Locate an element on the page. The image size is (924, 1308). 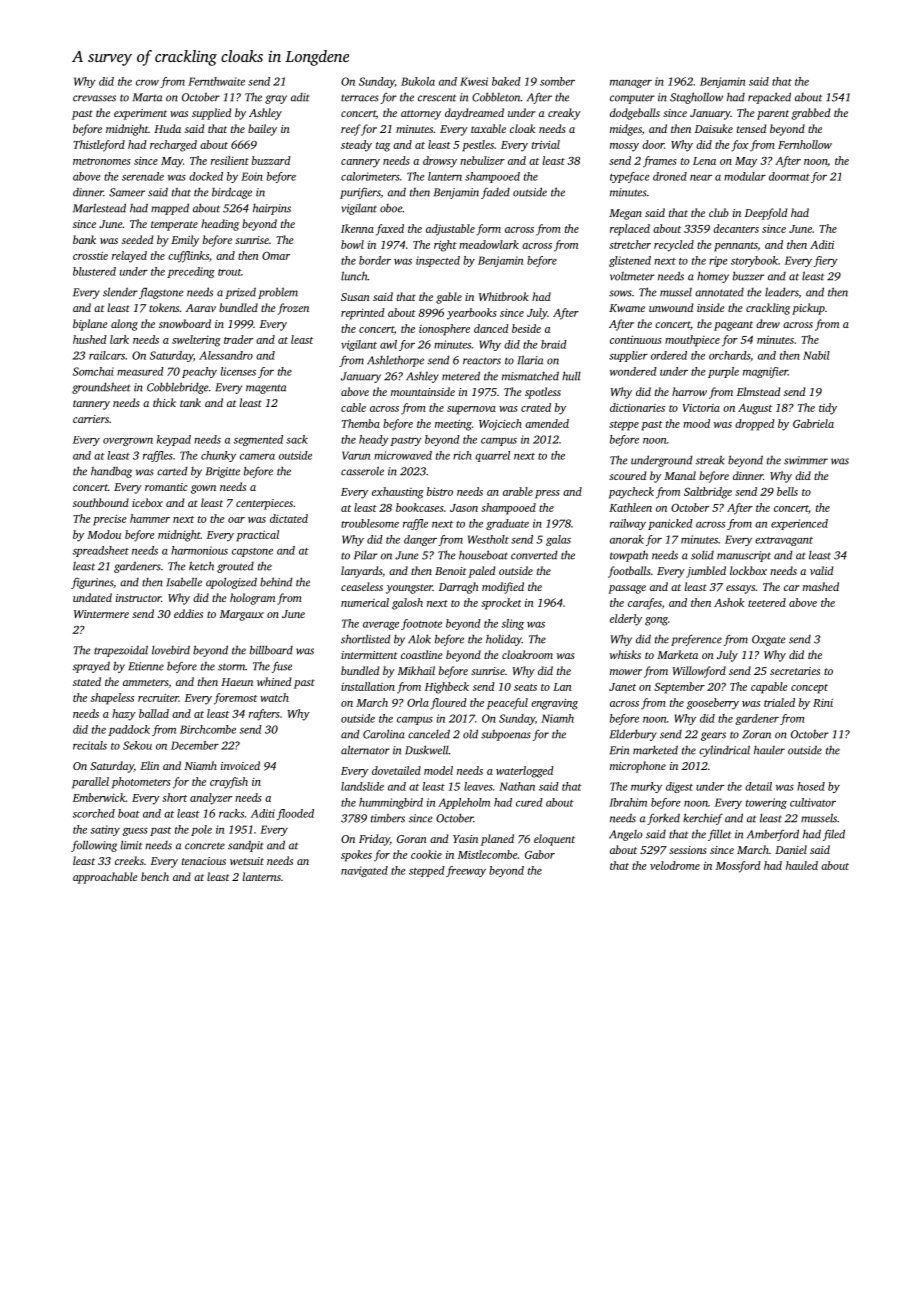
repacked is located at coordinates (769, 98).
